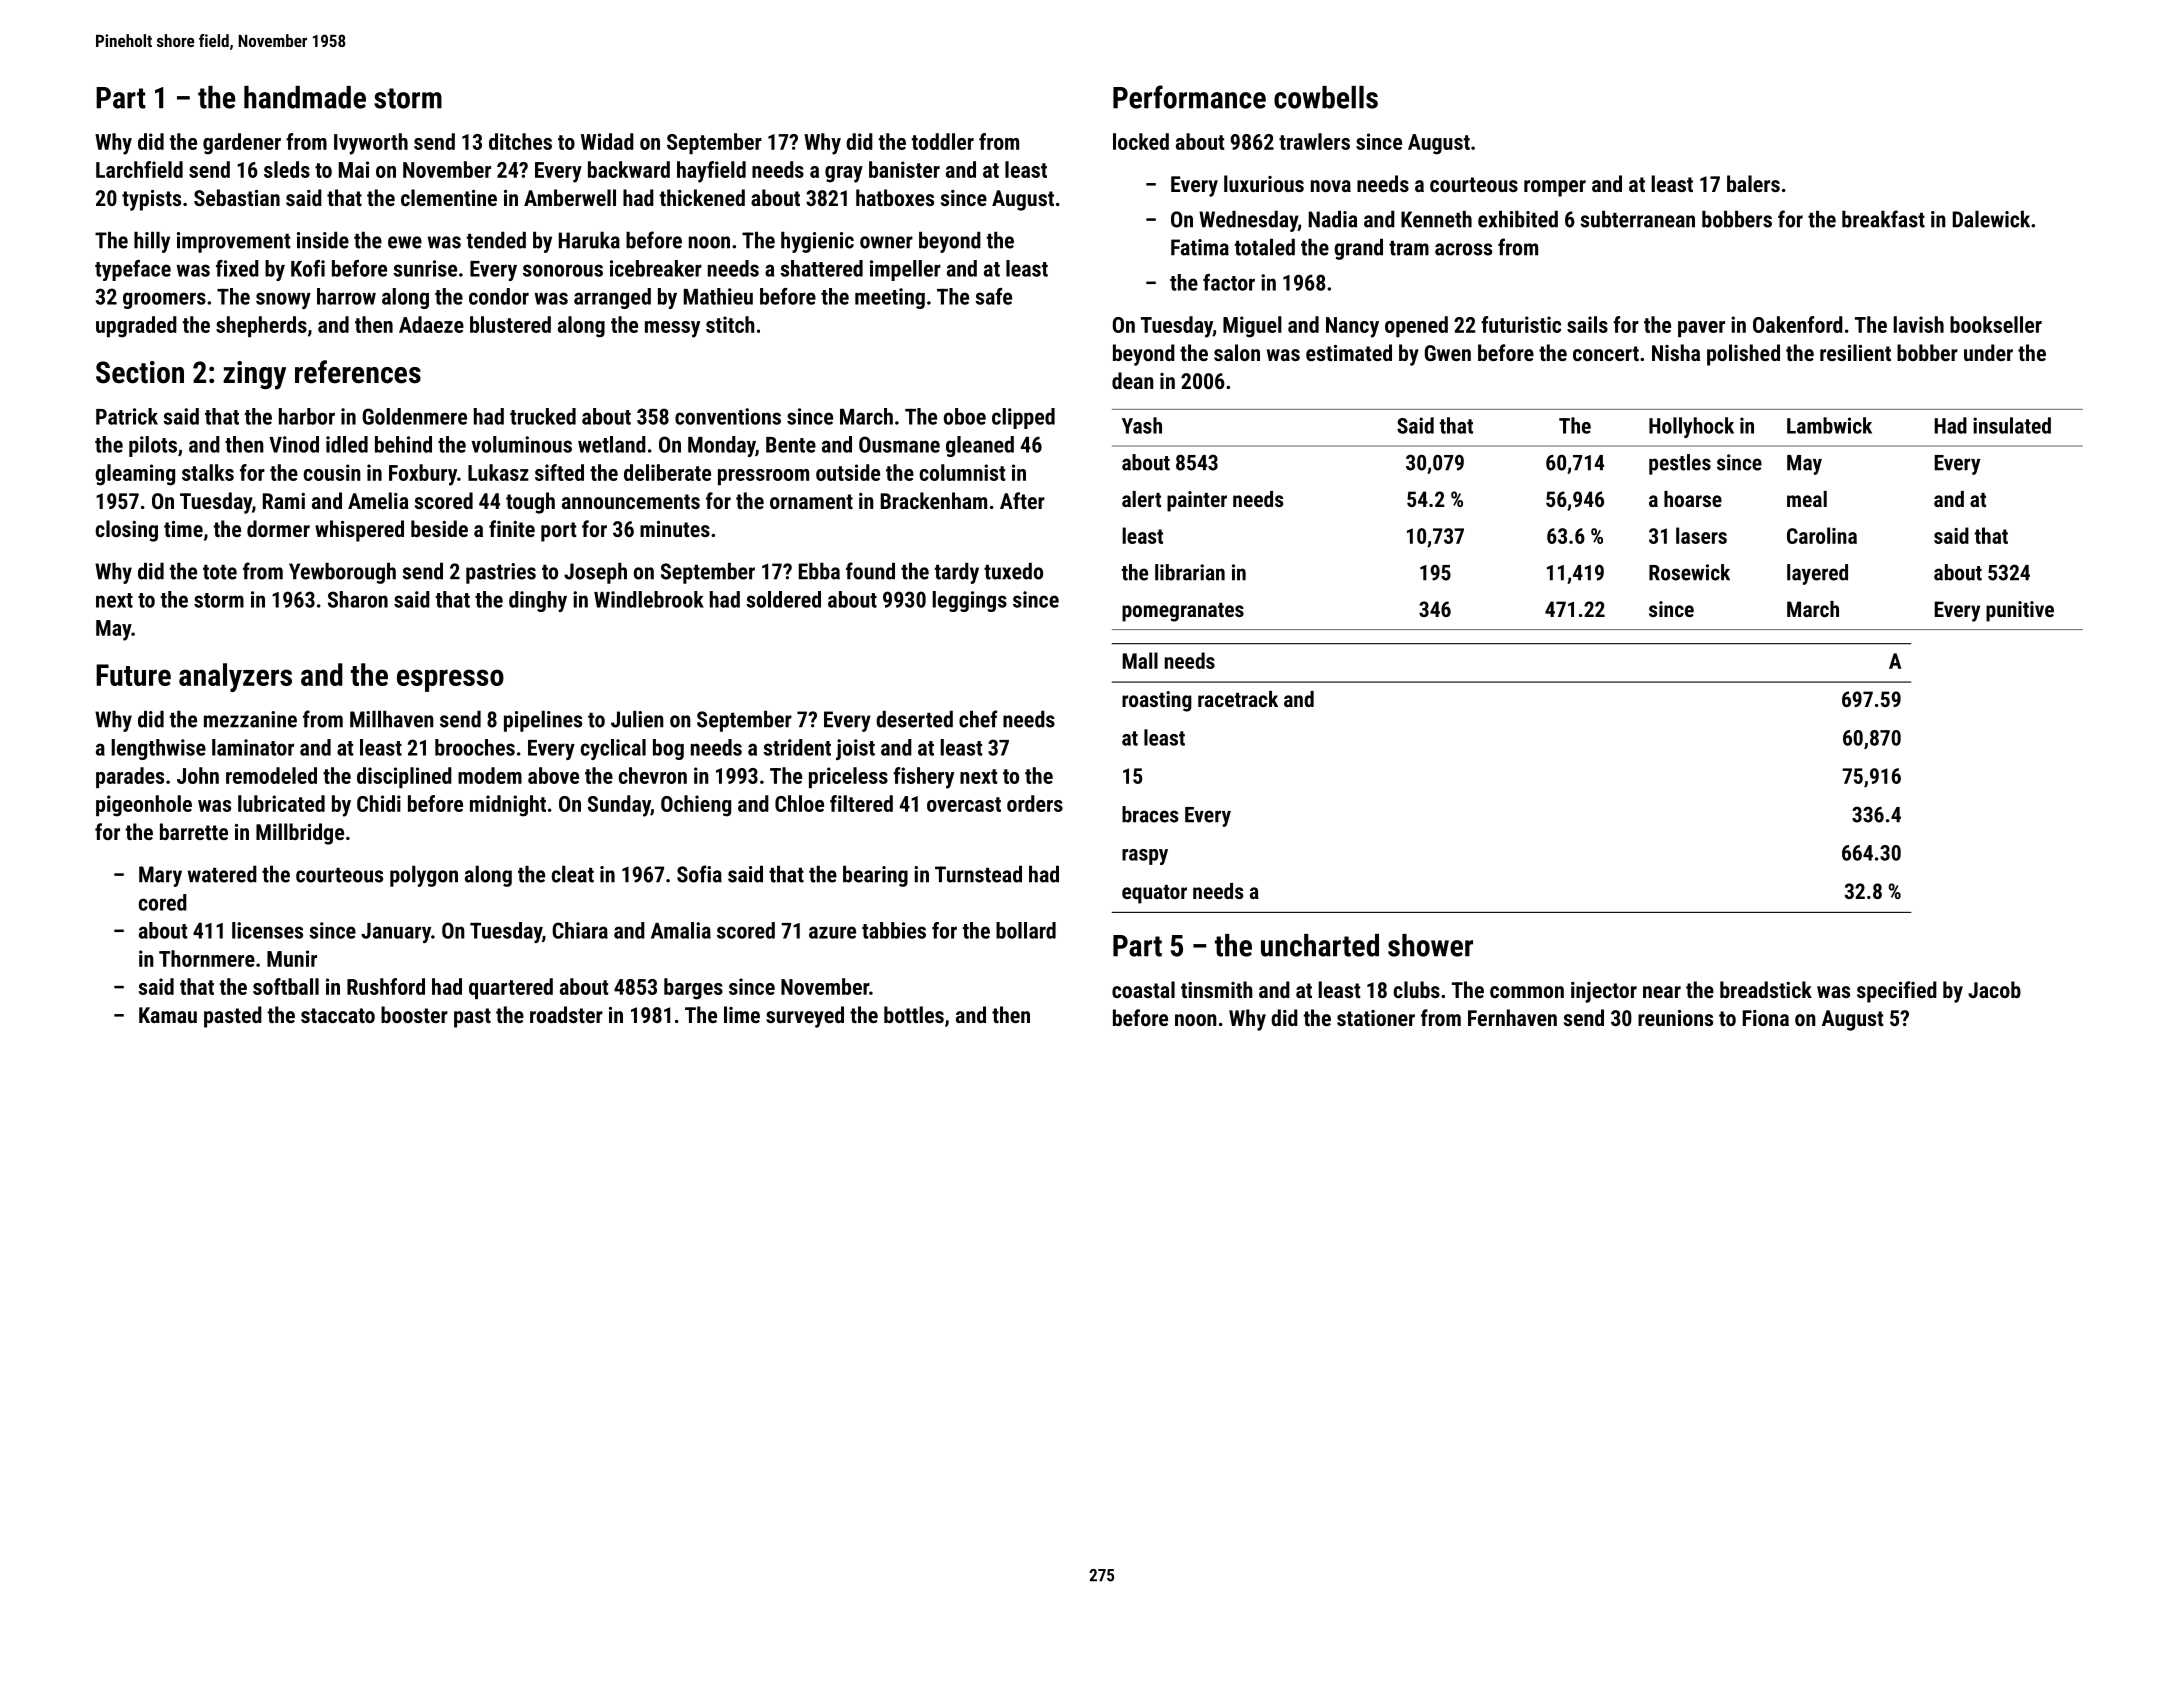  I want to click on Carolina, so click(1822, 535).
